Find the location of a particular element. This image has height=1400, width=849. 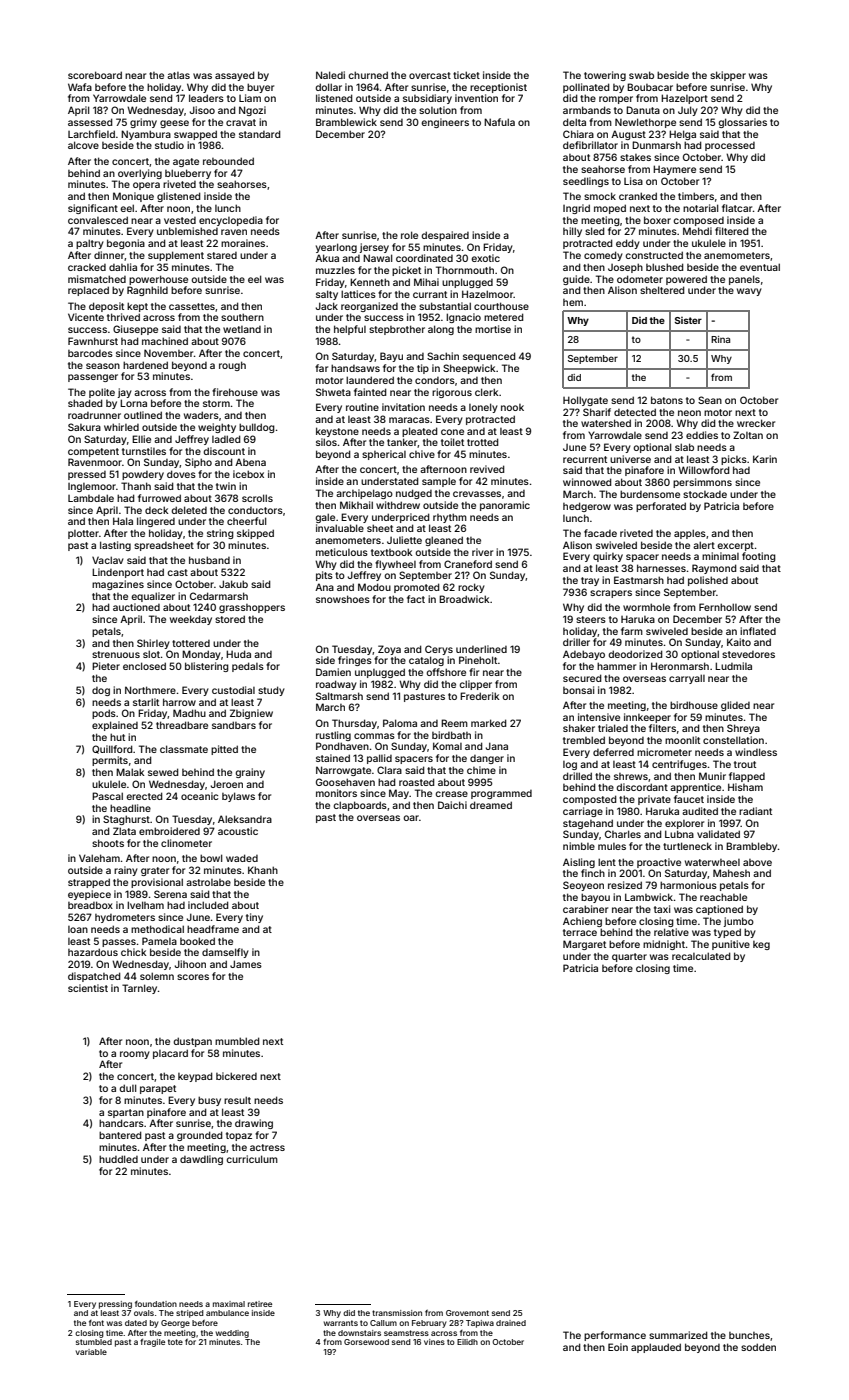

Jack is located at coordinates (327, 306).
